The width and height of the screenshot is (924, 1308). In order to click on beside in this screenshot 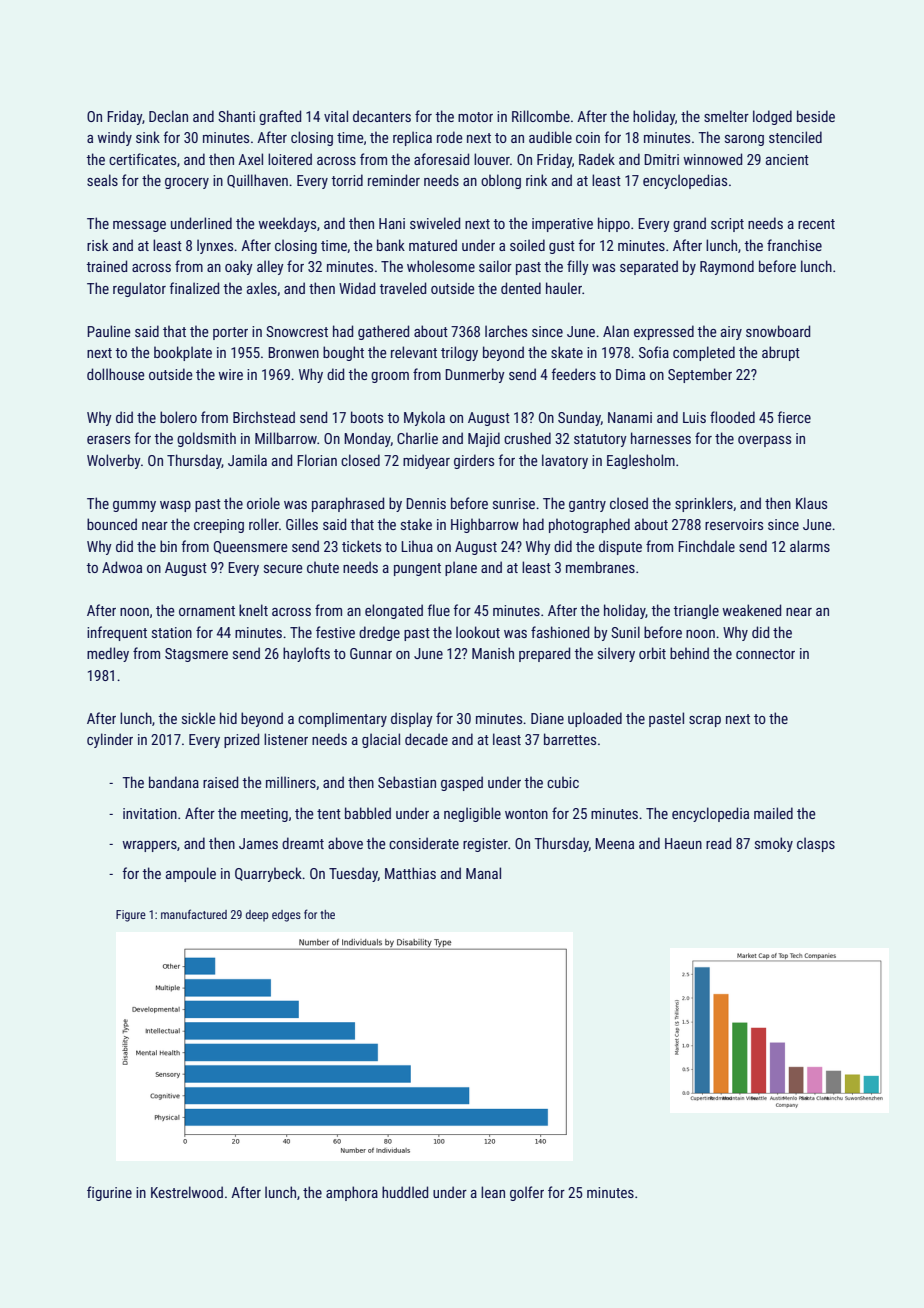, I will do `click(816, 116)`.
